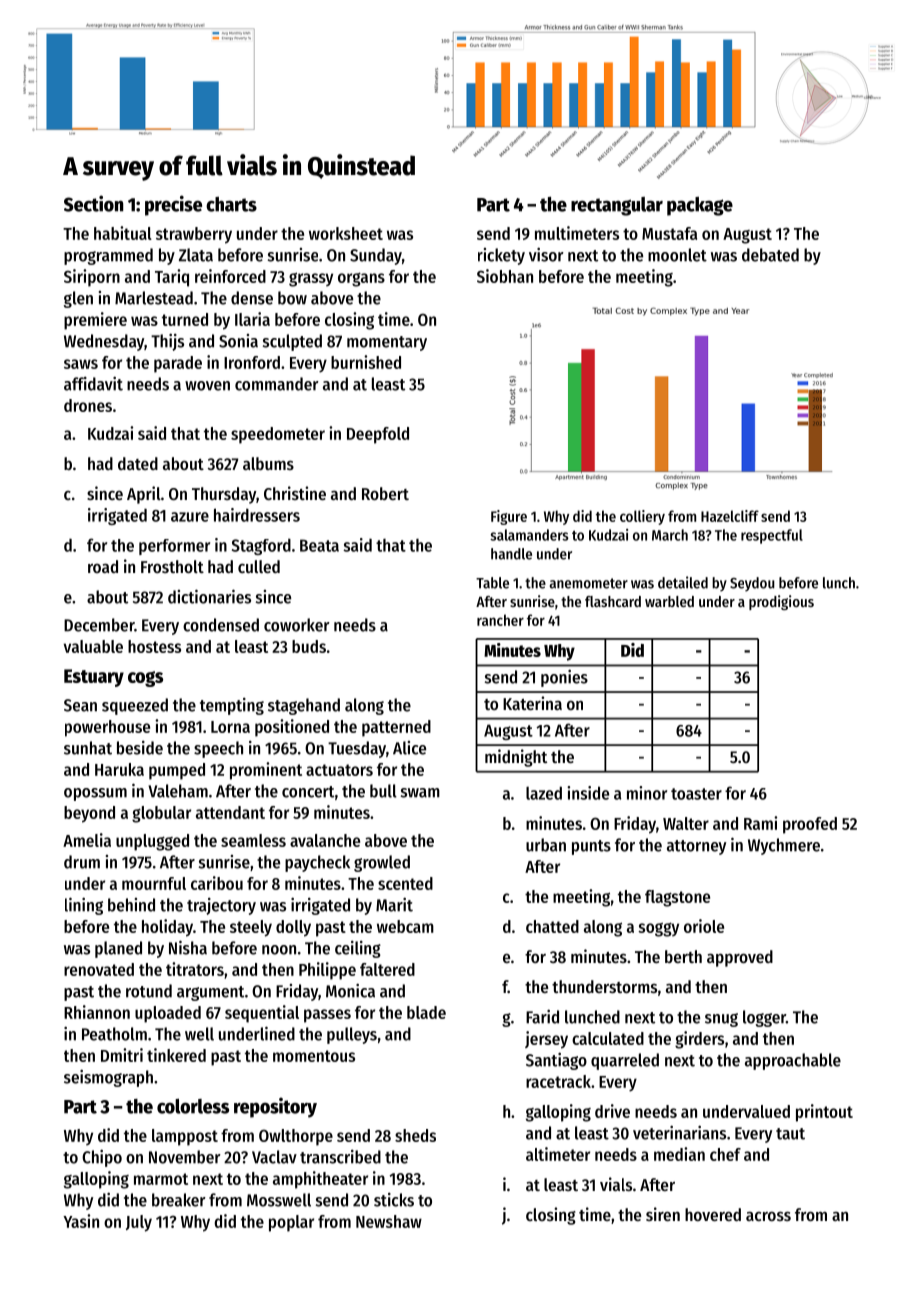 The width and height of the document is (924, 1311). I want to click on rectangular, so click(617, 206).
